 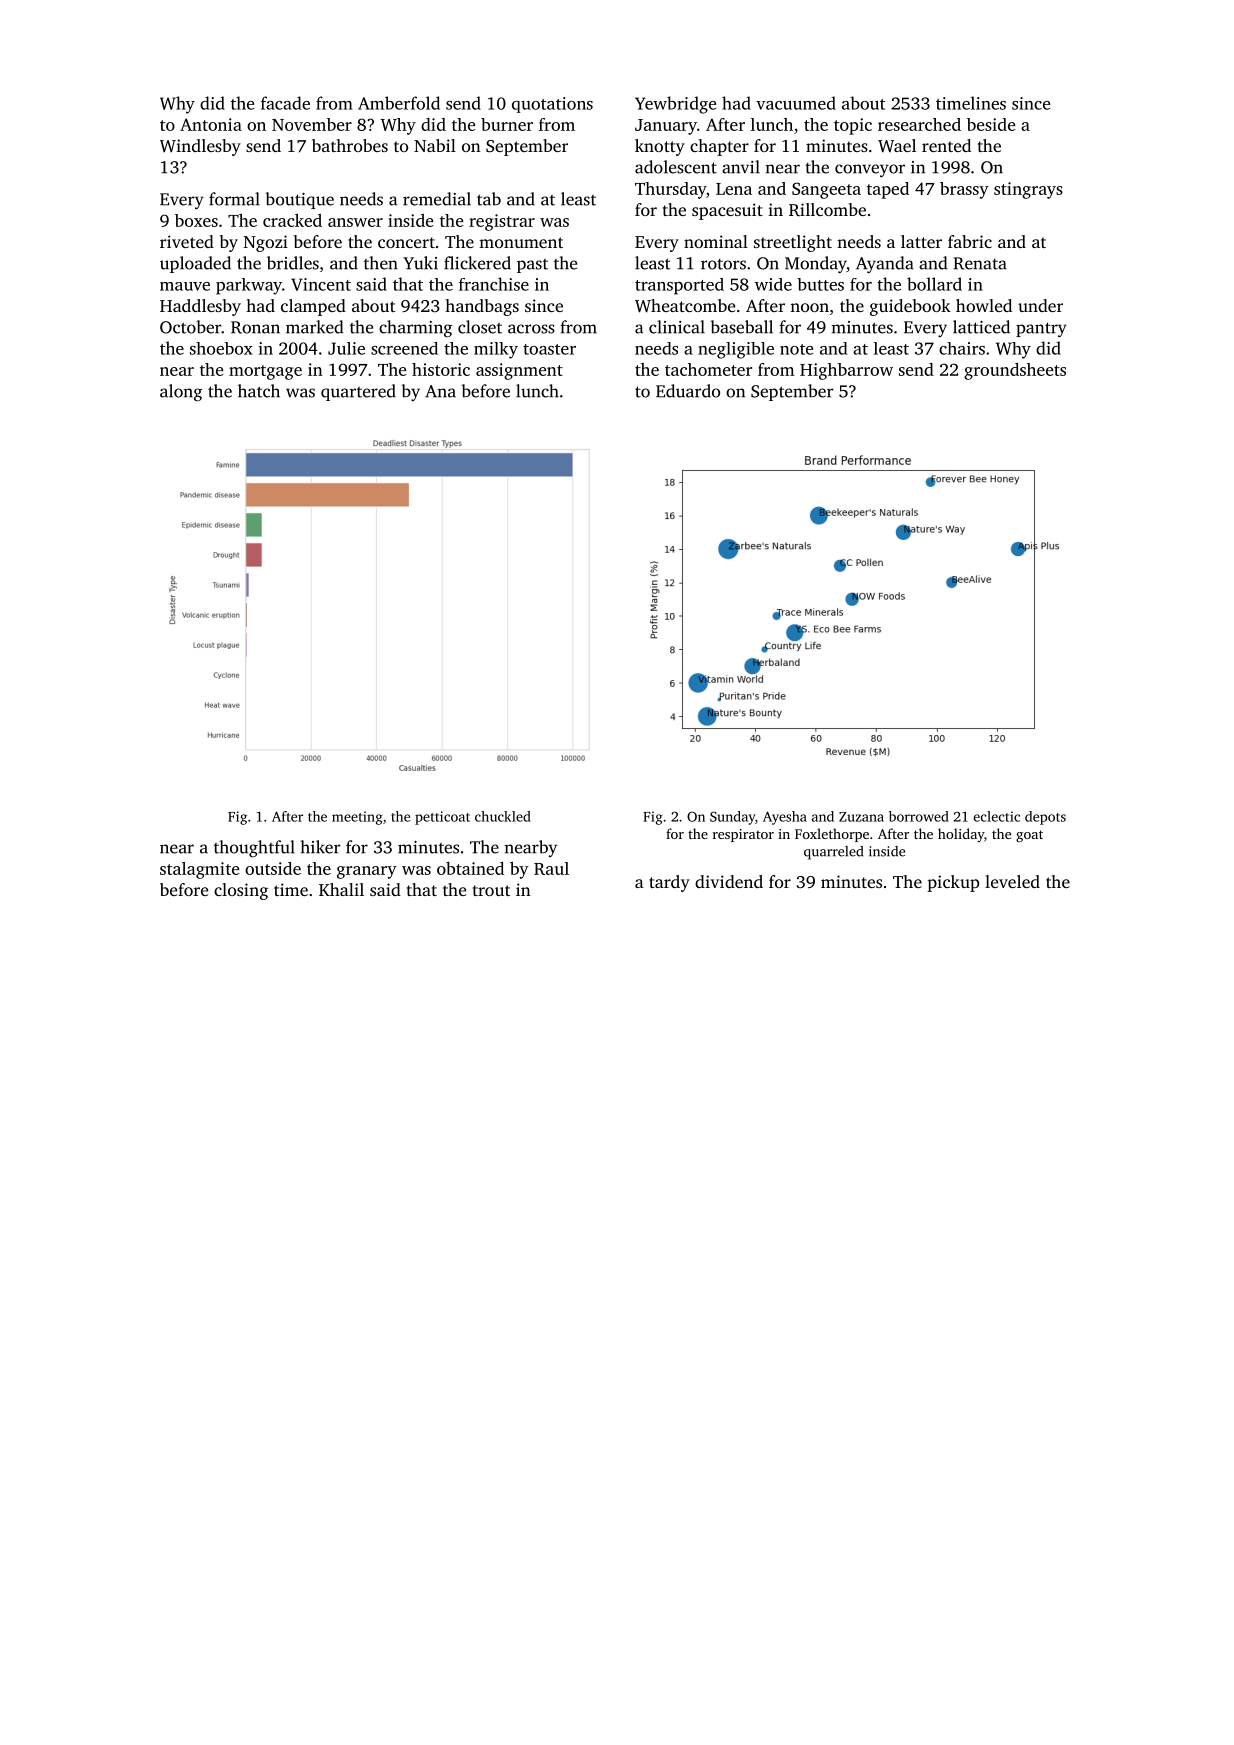 I want to click on Yewbridge, so click(x=675, y=105).
